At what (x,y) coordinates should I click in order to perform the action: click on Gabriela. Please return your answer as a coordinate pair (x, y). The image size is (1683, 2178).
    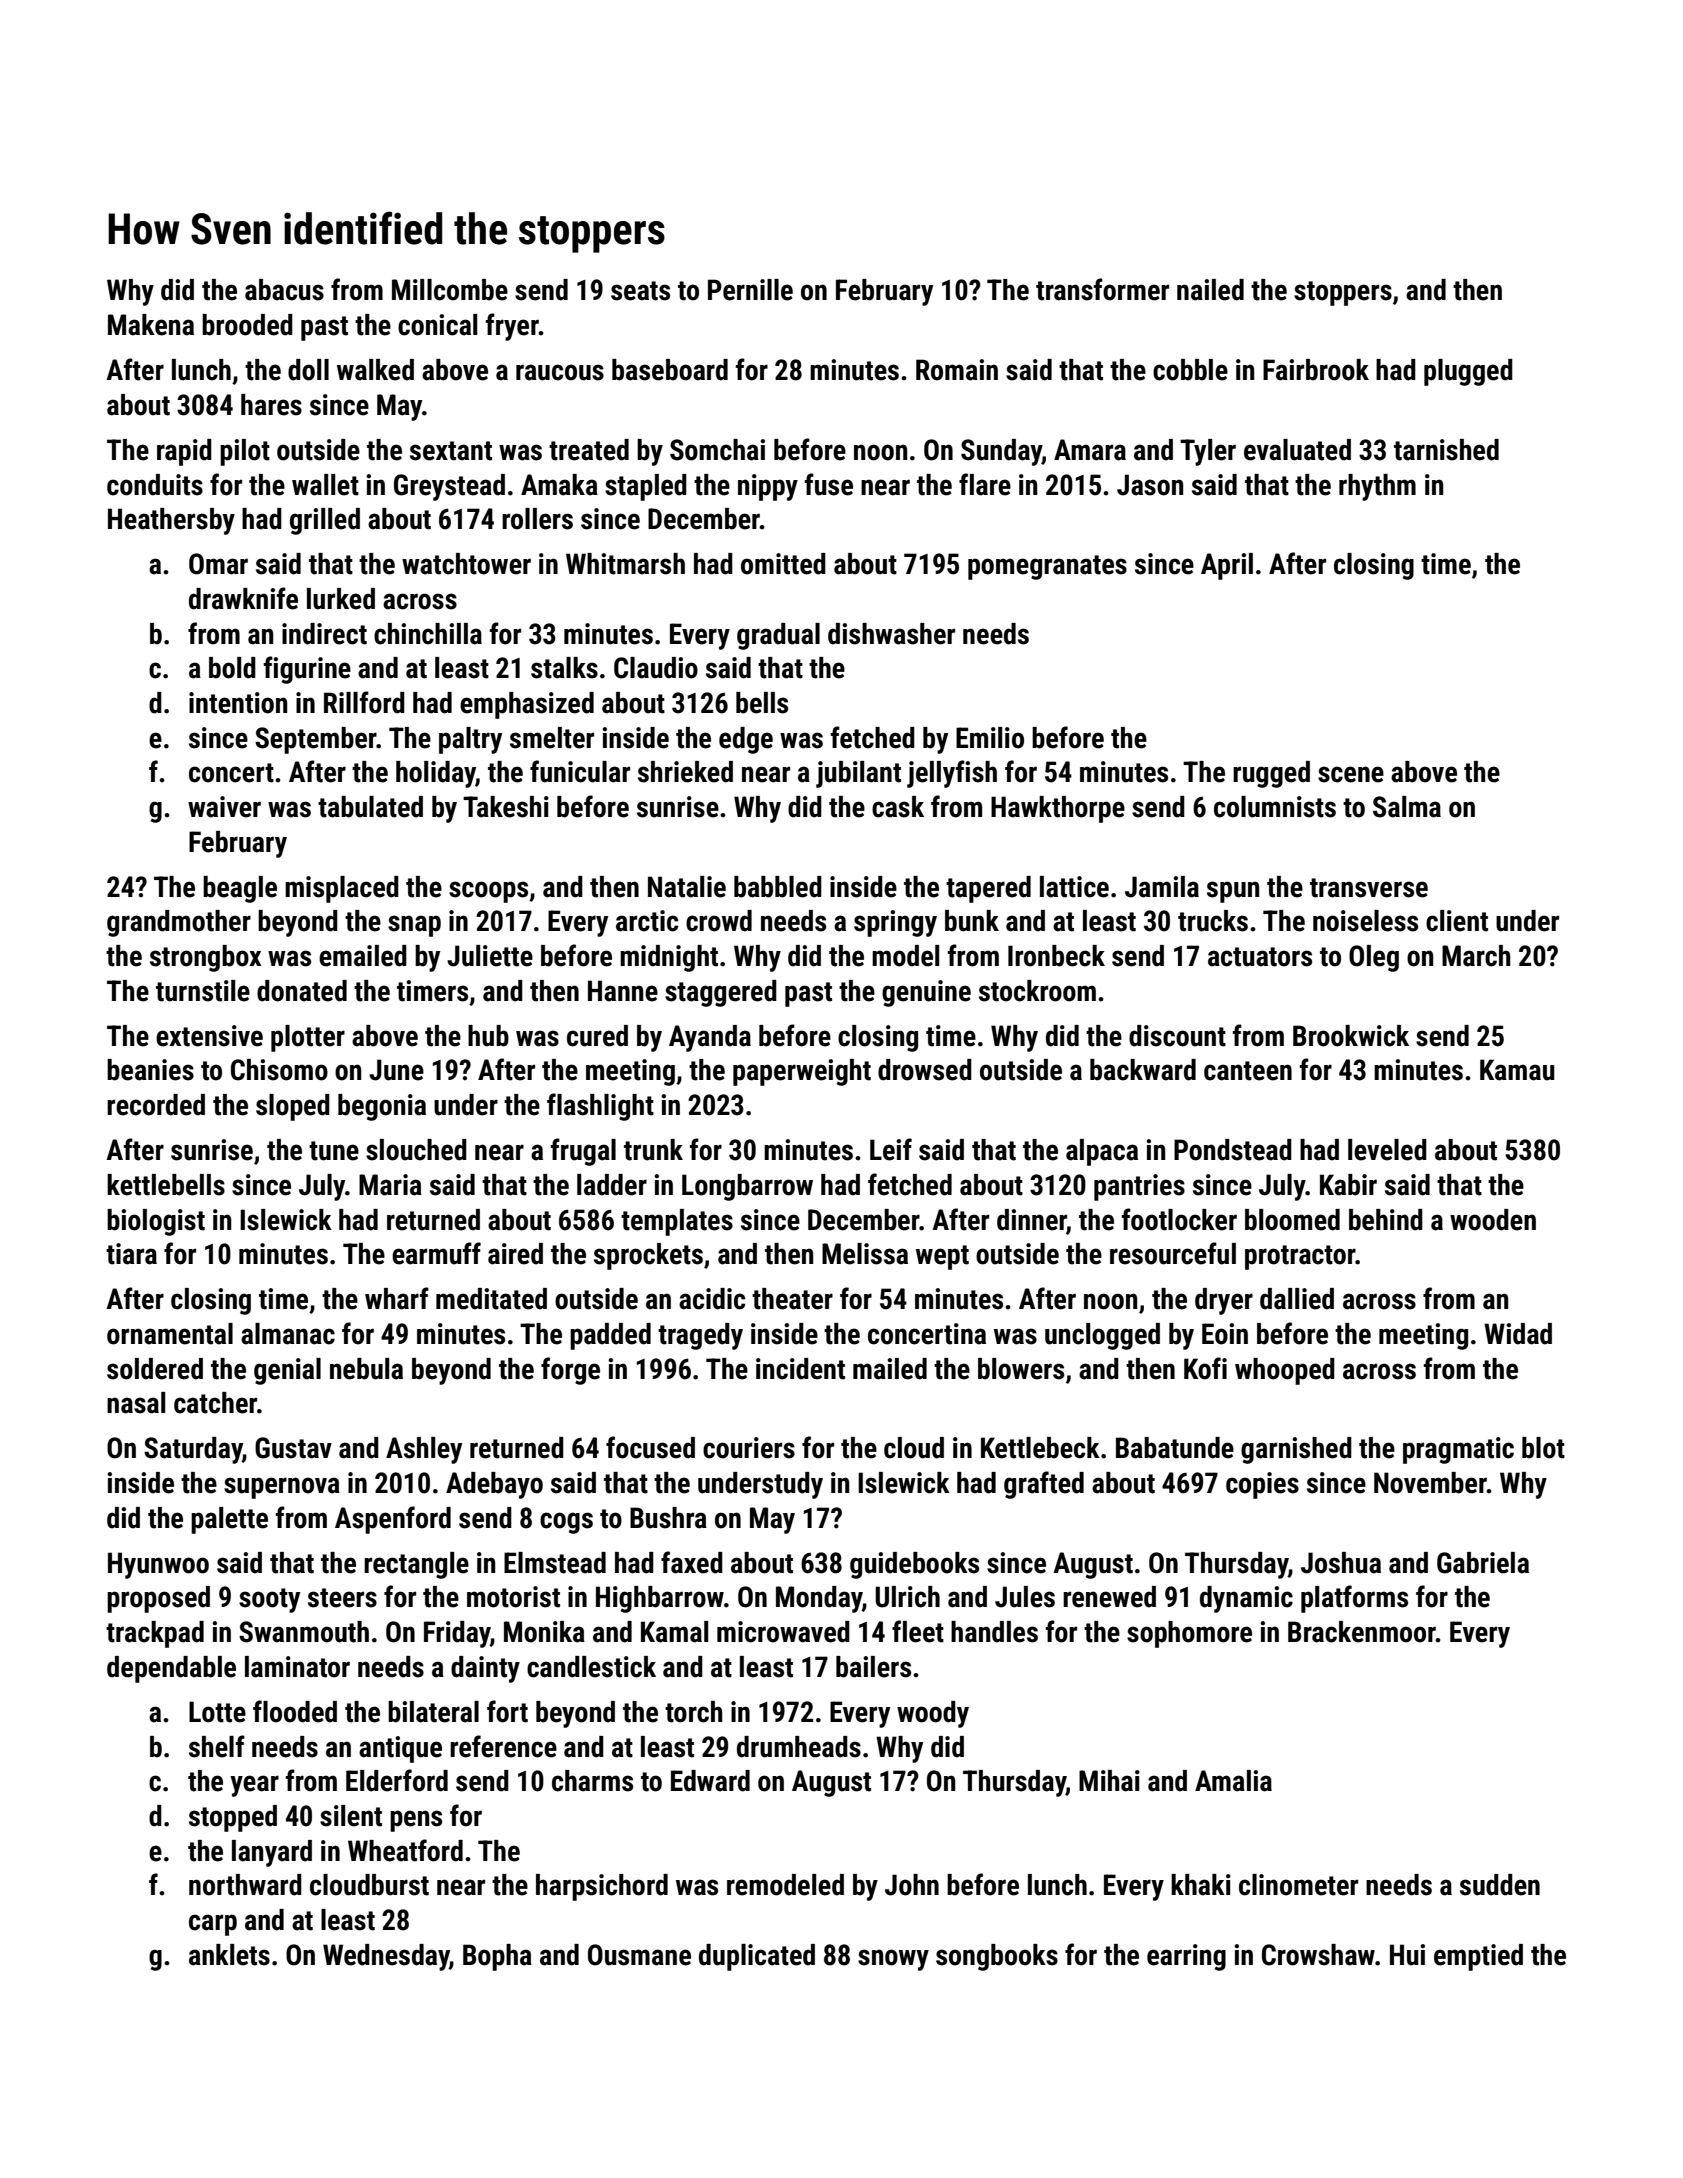
    Looking at the image, I should click on (1483, 1563).
